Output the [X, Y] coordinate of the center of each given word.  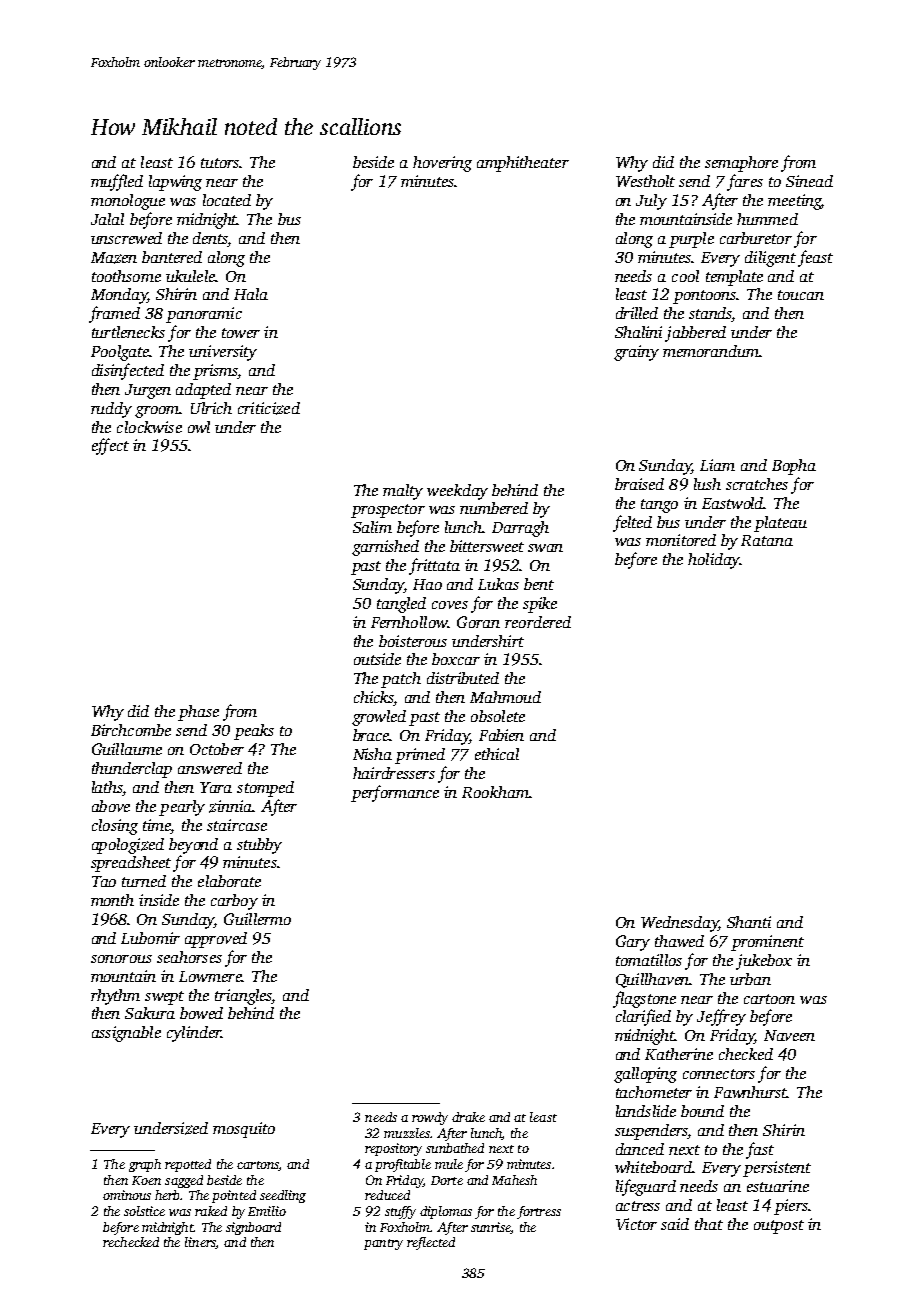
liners [200, 1243]
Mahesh [514, 1180]
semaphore [741, 164]
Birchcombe [131, 730]
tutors [220, 163]
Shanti [749, 922]
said [675, 1224]
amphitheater [523, 164]
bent [539, 584]
